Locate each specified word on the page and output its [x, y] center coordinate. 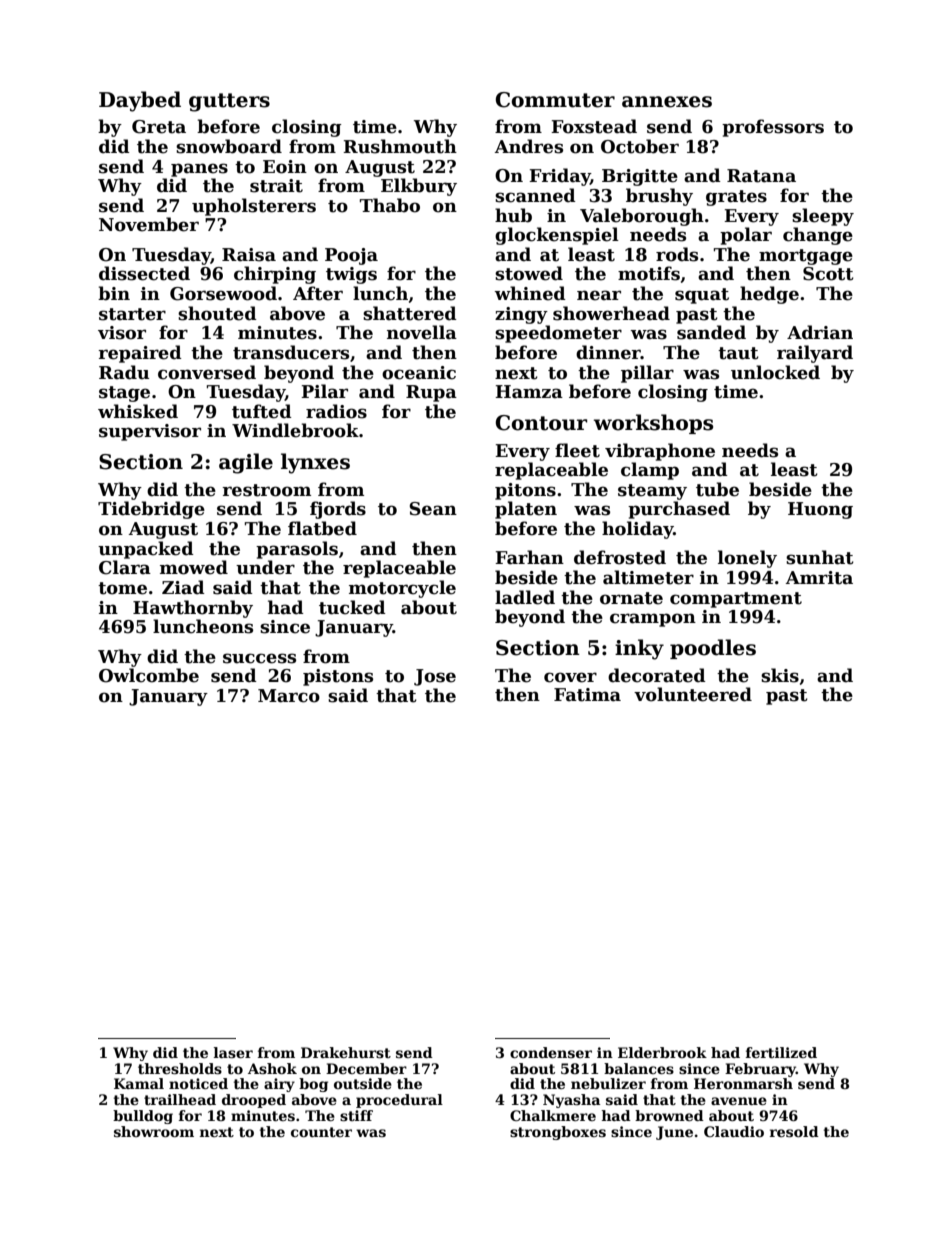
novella [422, 332]
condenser [551, 1052]
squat [702, 296]
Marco [289, 696]
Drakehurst [346, 1052]
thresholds [180, 1068]
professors [773, 128]
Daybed [140, 101]
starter [132, 314]
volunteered [693, 694]
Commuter [555, 100]
